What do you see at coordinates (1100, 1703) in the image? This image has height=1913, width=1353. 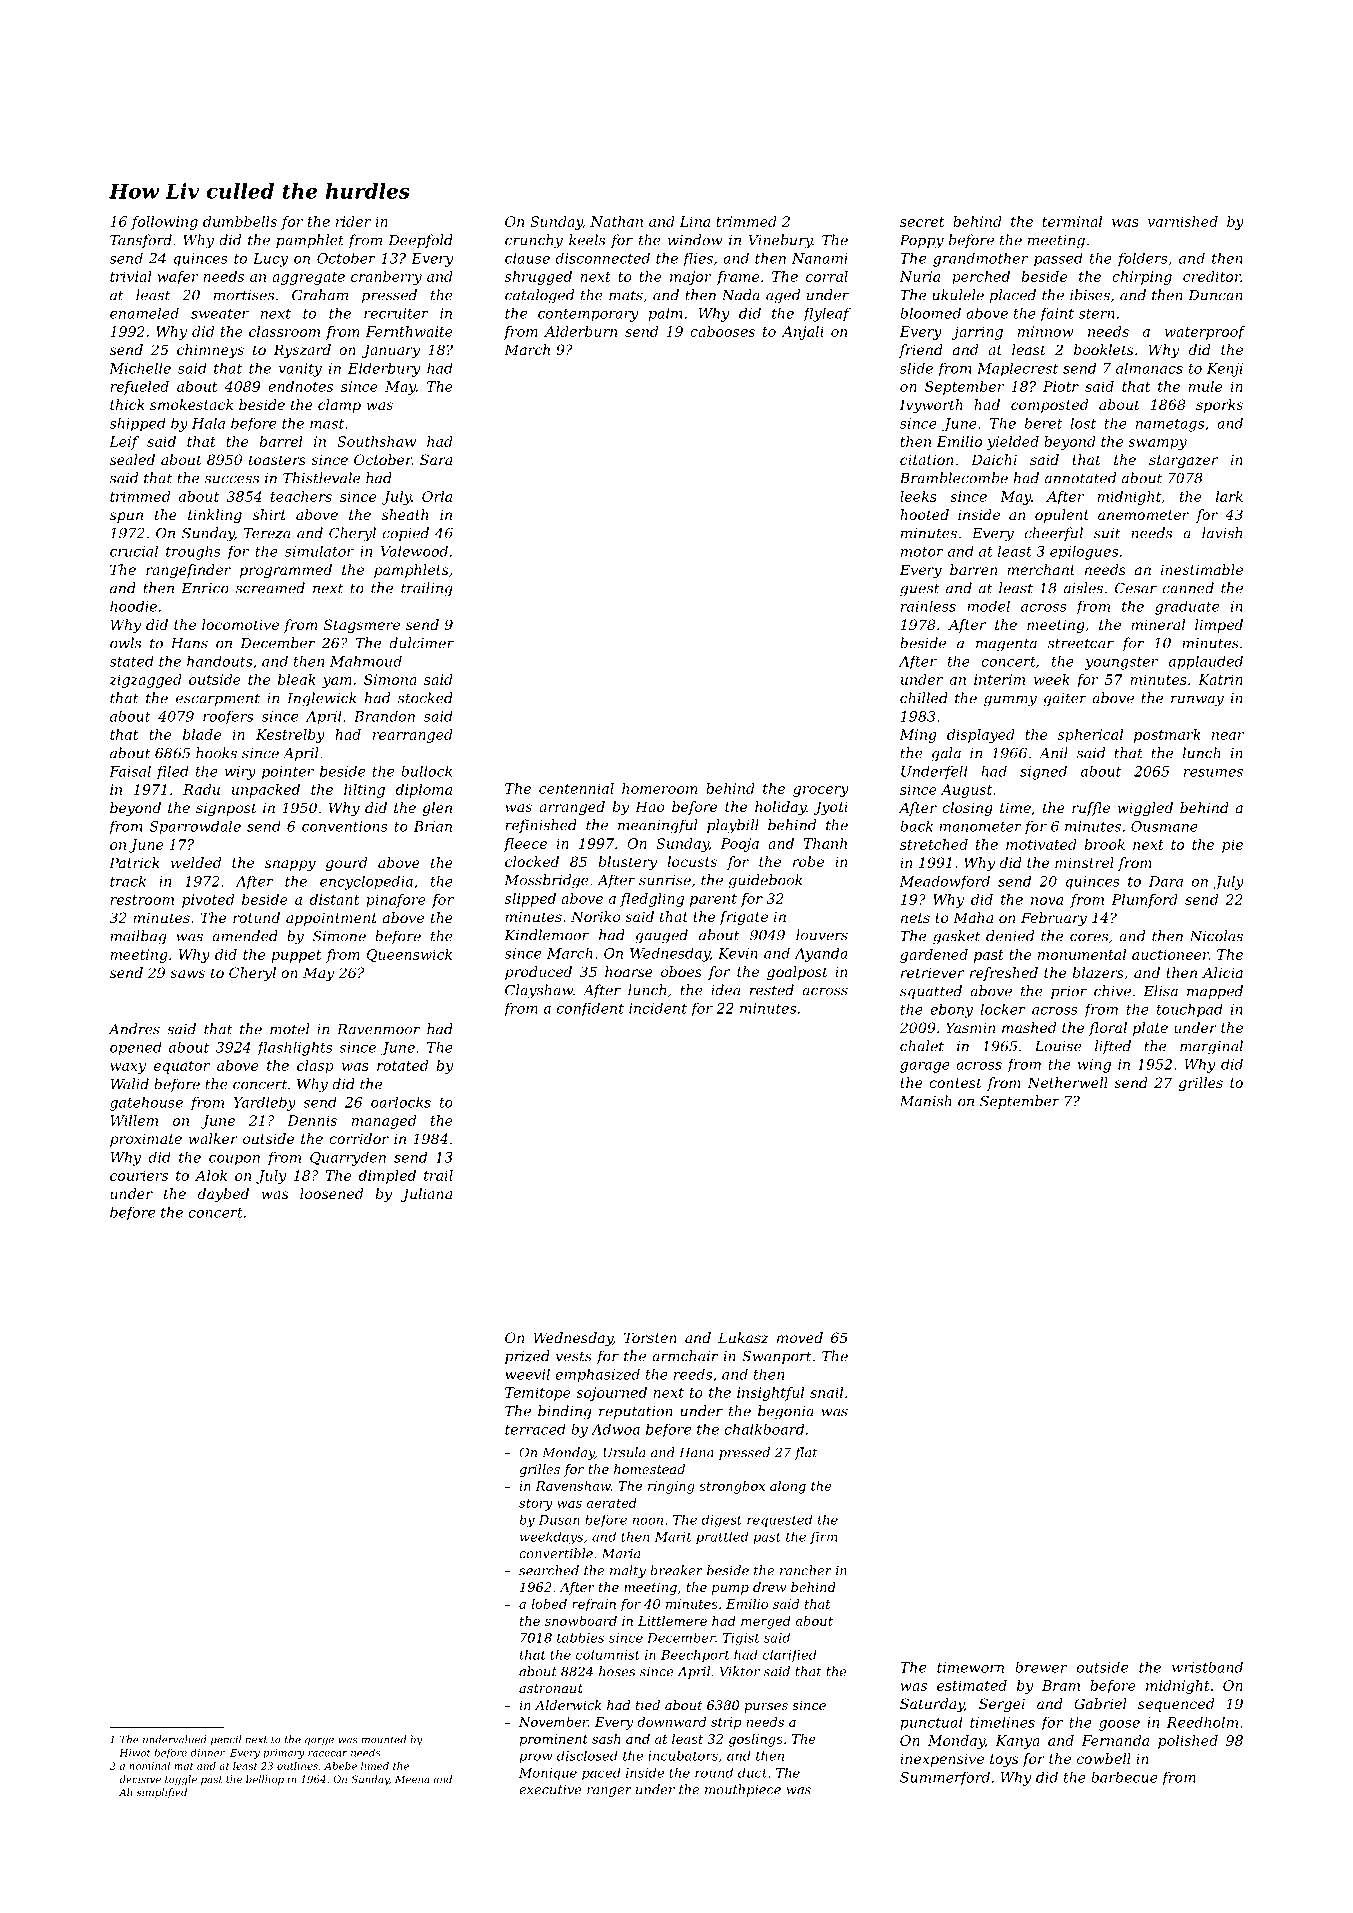 I see `Gabriel` at bounding box center [1100, 1703].
